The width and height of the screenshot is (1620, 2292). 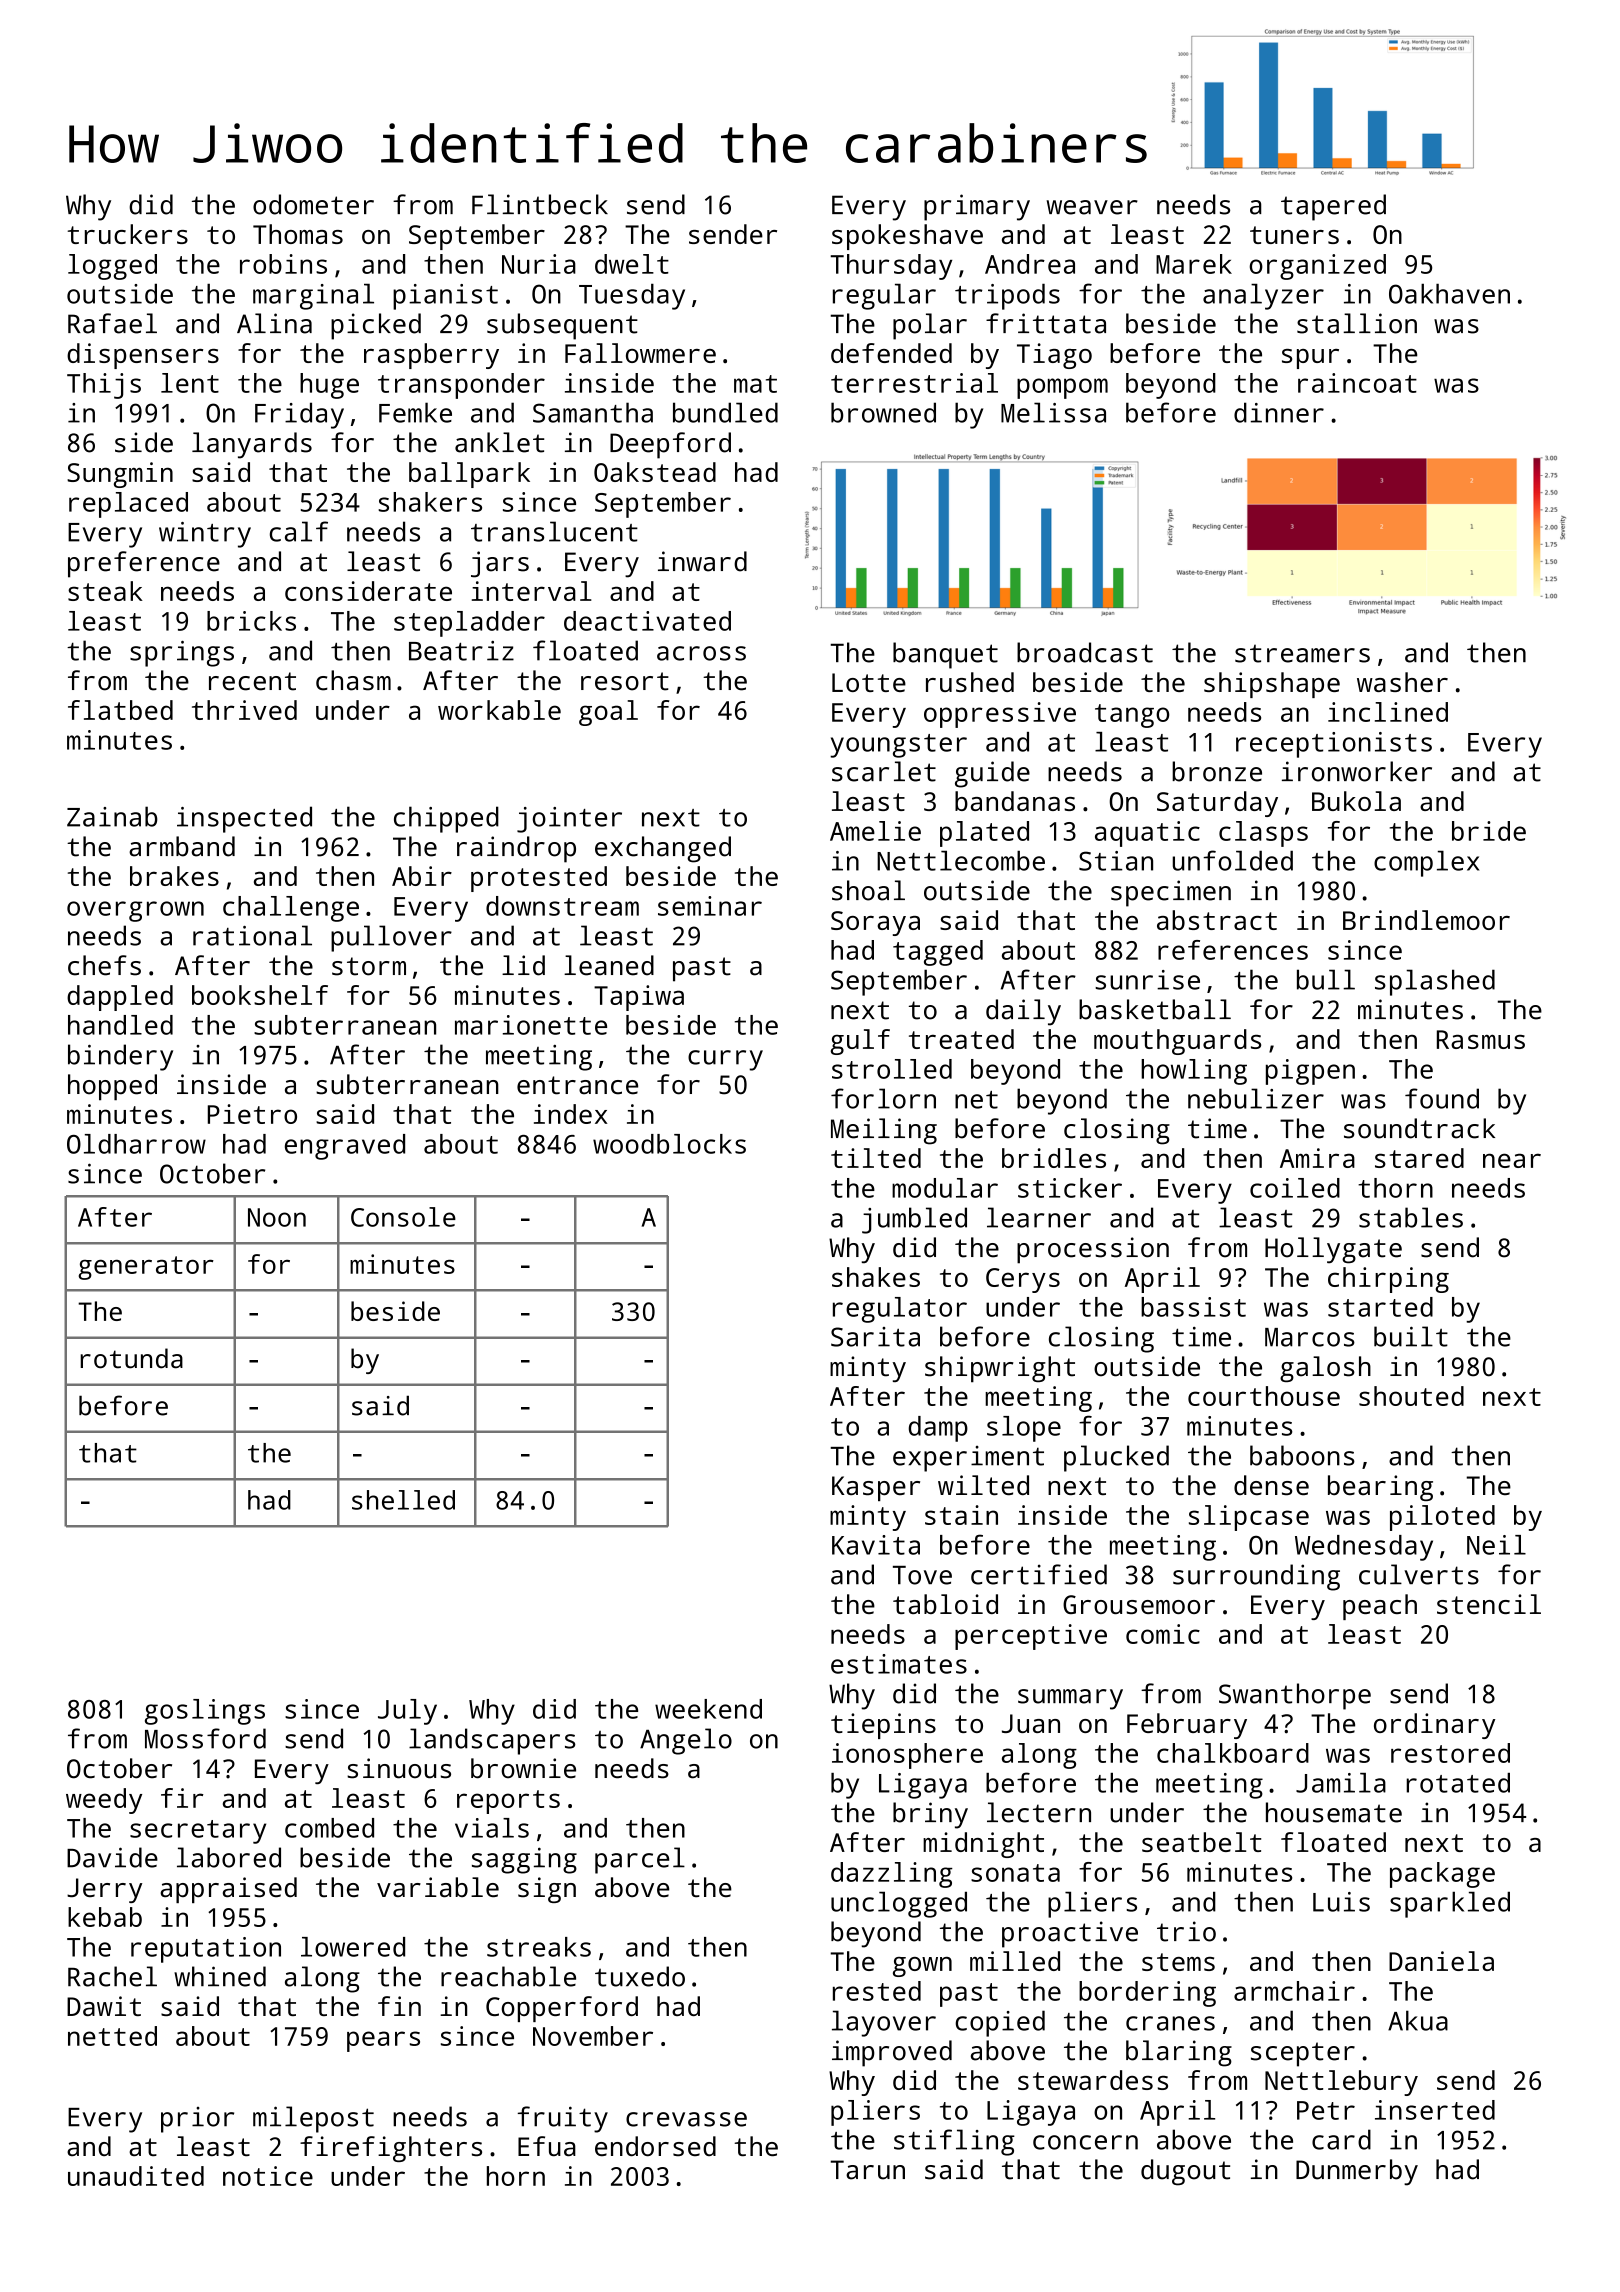 I want to click on tapered, so click(x=1333, y=207).
